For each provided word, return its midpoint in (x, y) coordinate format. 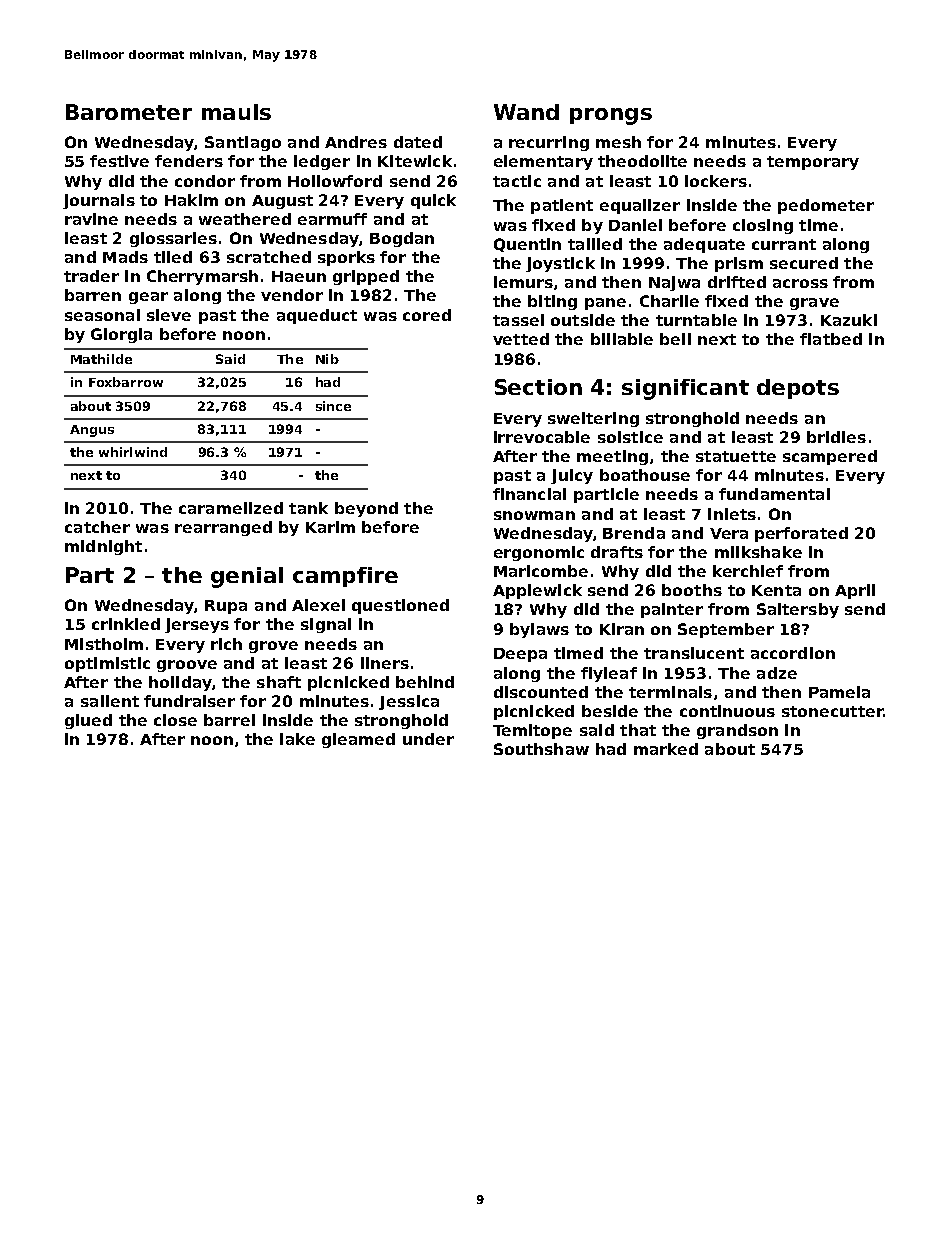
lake (297, 739)
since (333, 406)
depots (798, 389)
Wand (526, 112)
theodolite (642, 161)
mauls (236, 112)
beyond (366, 509)
